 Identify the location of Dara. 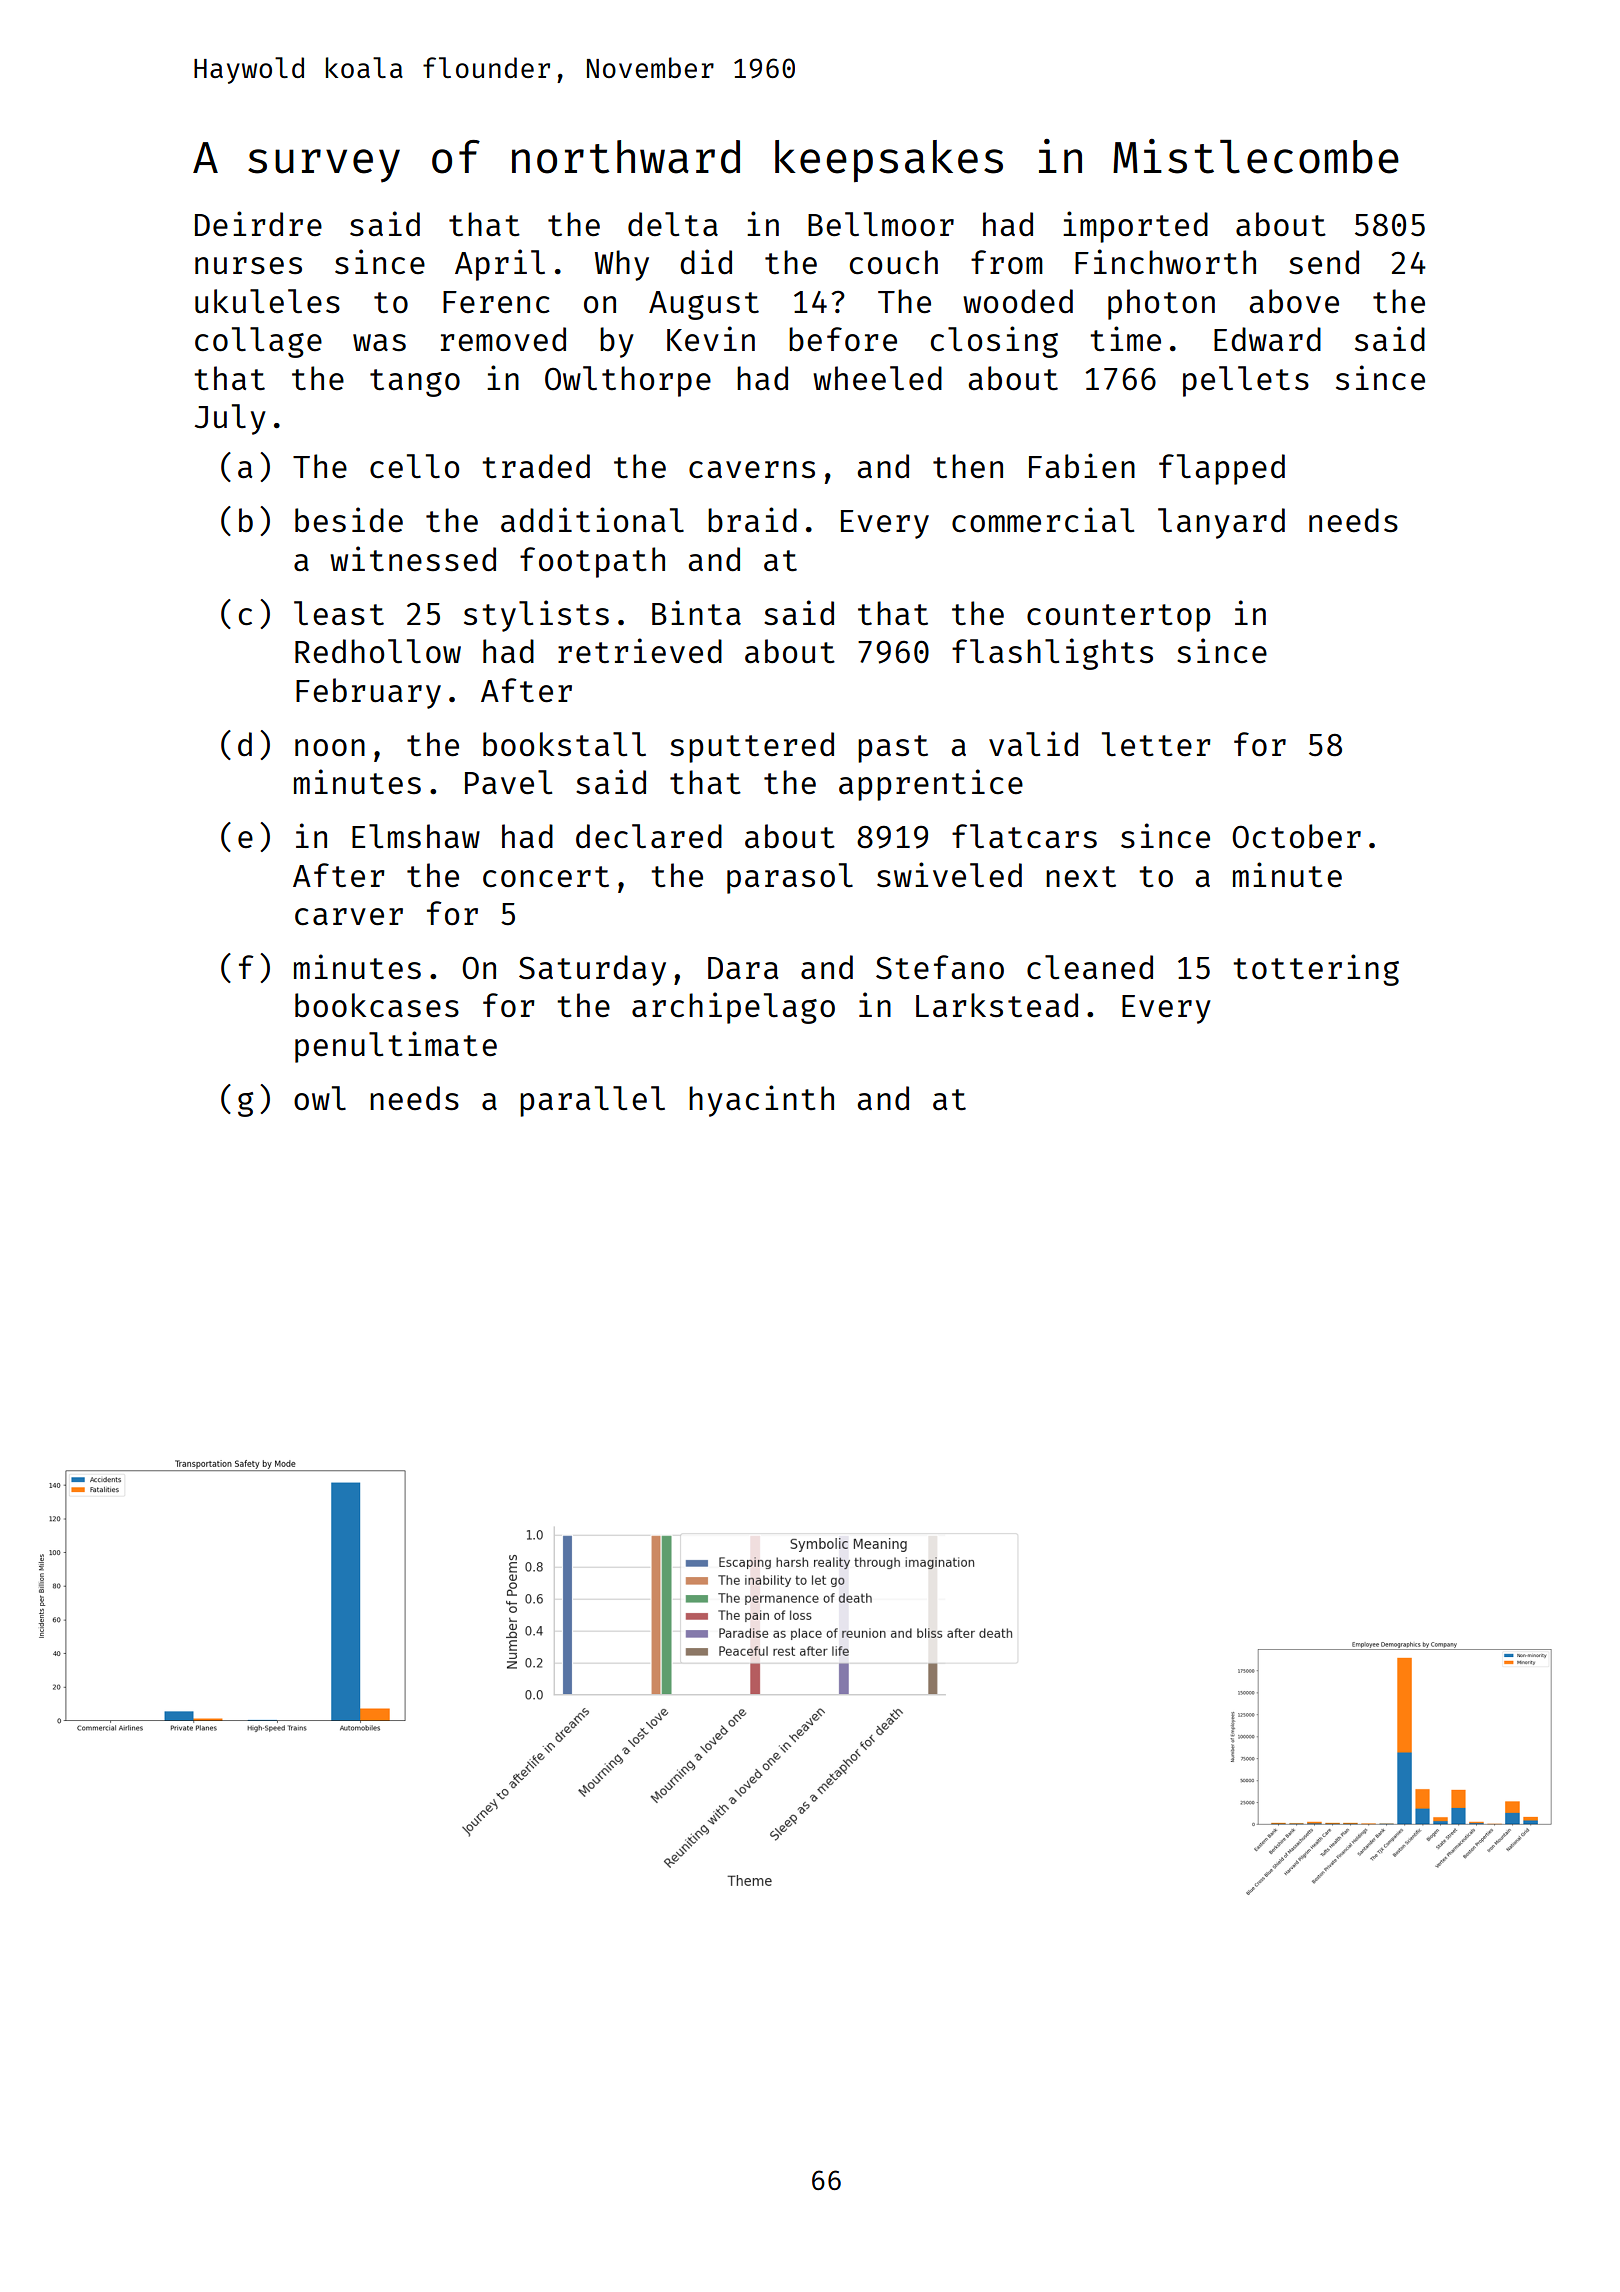
(743, 968).
